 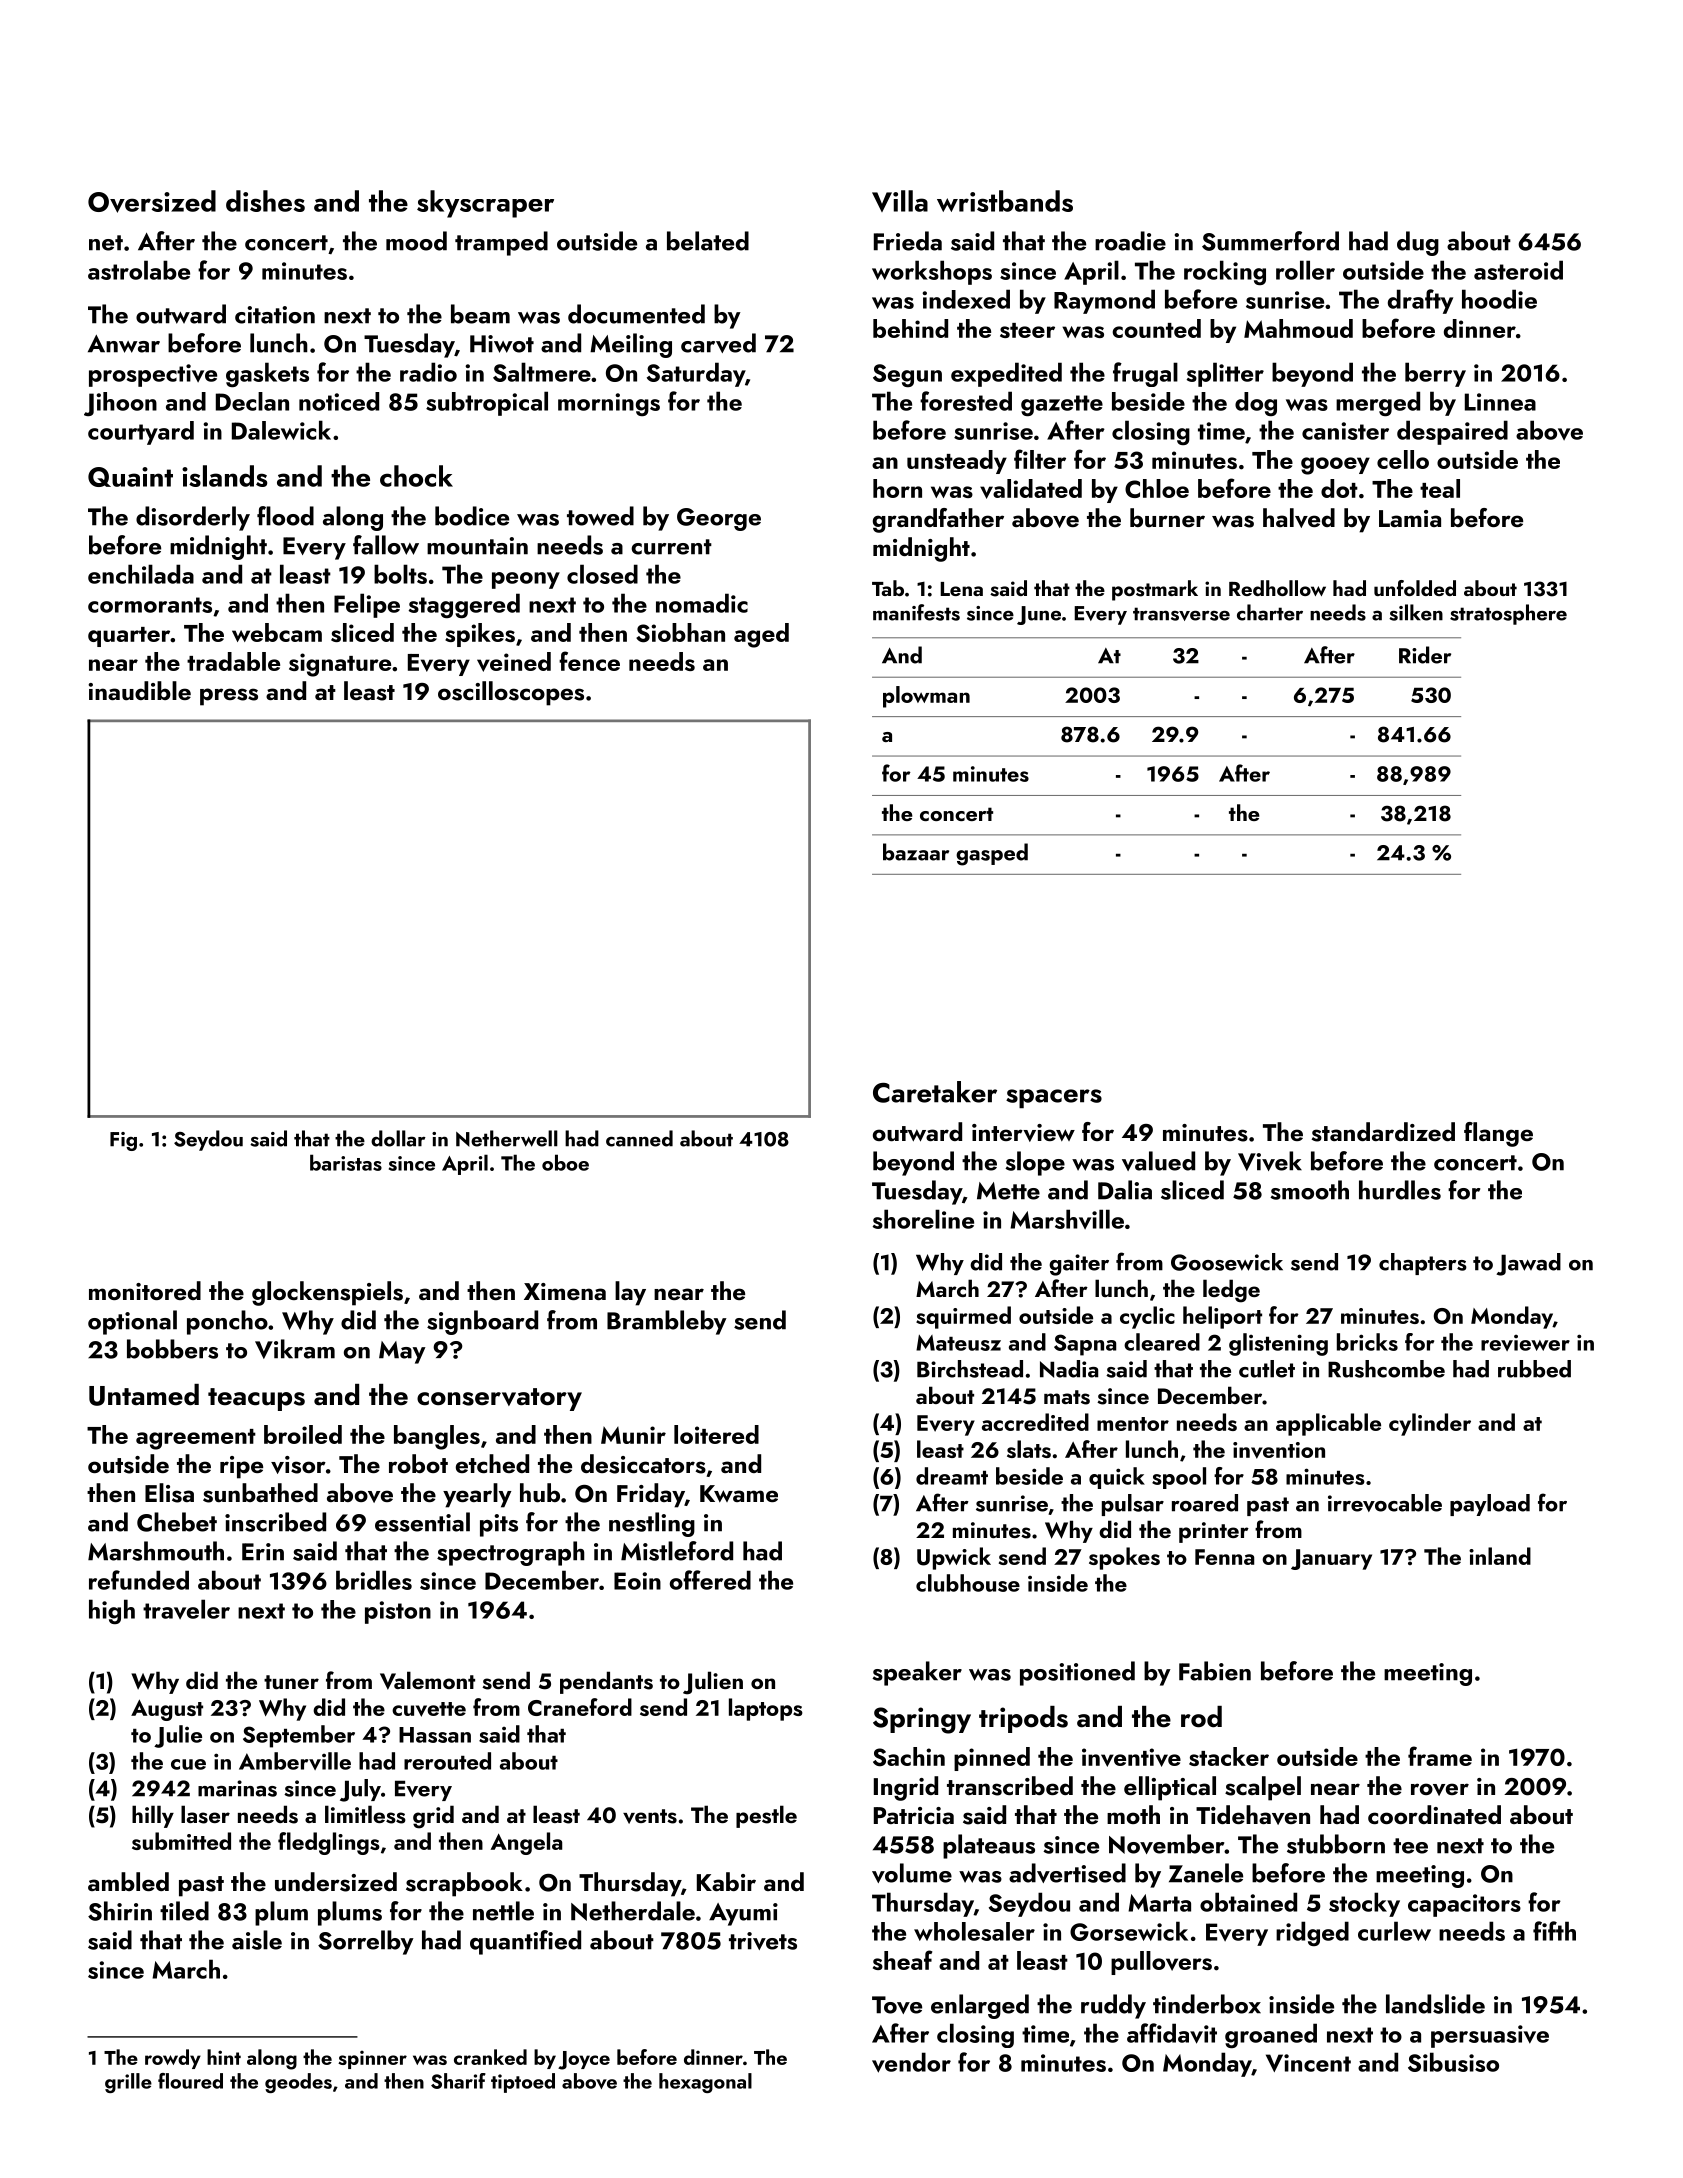 What do you see at coordinates (367, 605) in the image?
I see `Felipe` at bounding box center [367, 605].
